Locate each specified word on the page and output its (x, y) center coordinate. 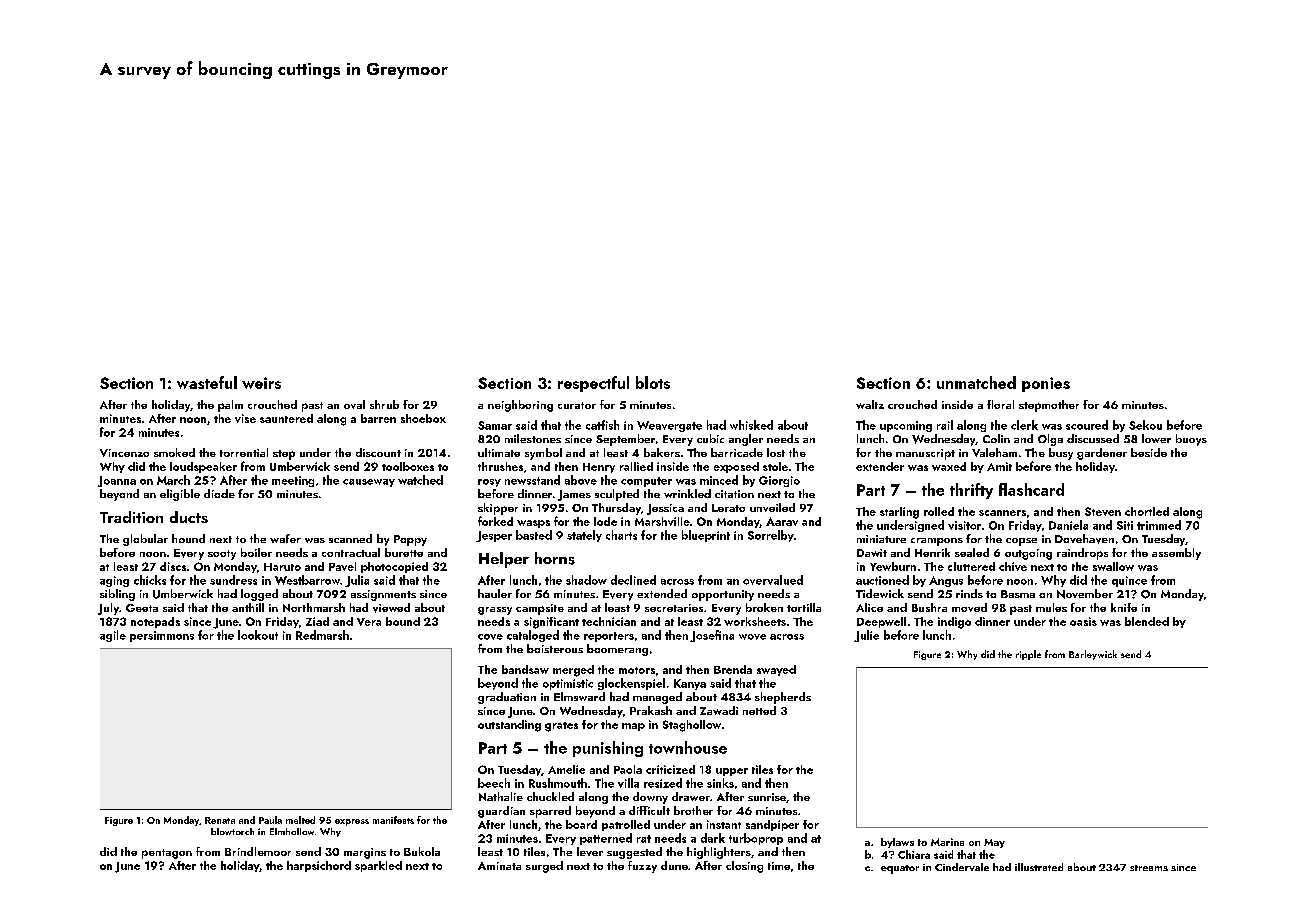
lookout (258, 635)
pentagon (167, 854)
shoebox (423, 418)
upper (732, 772)
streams (1149, 868)
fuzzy (642, 867)
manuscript (925, 454)
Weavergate (669, 426)
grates (561, 727)
